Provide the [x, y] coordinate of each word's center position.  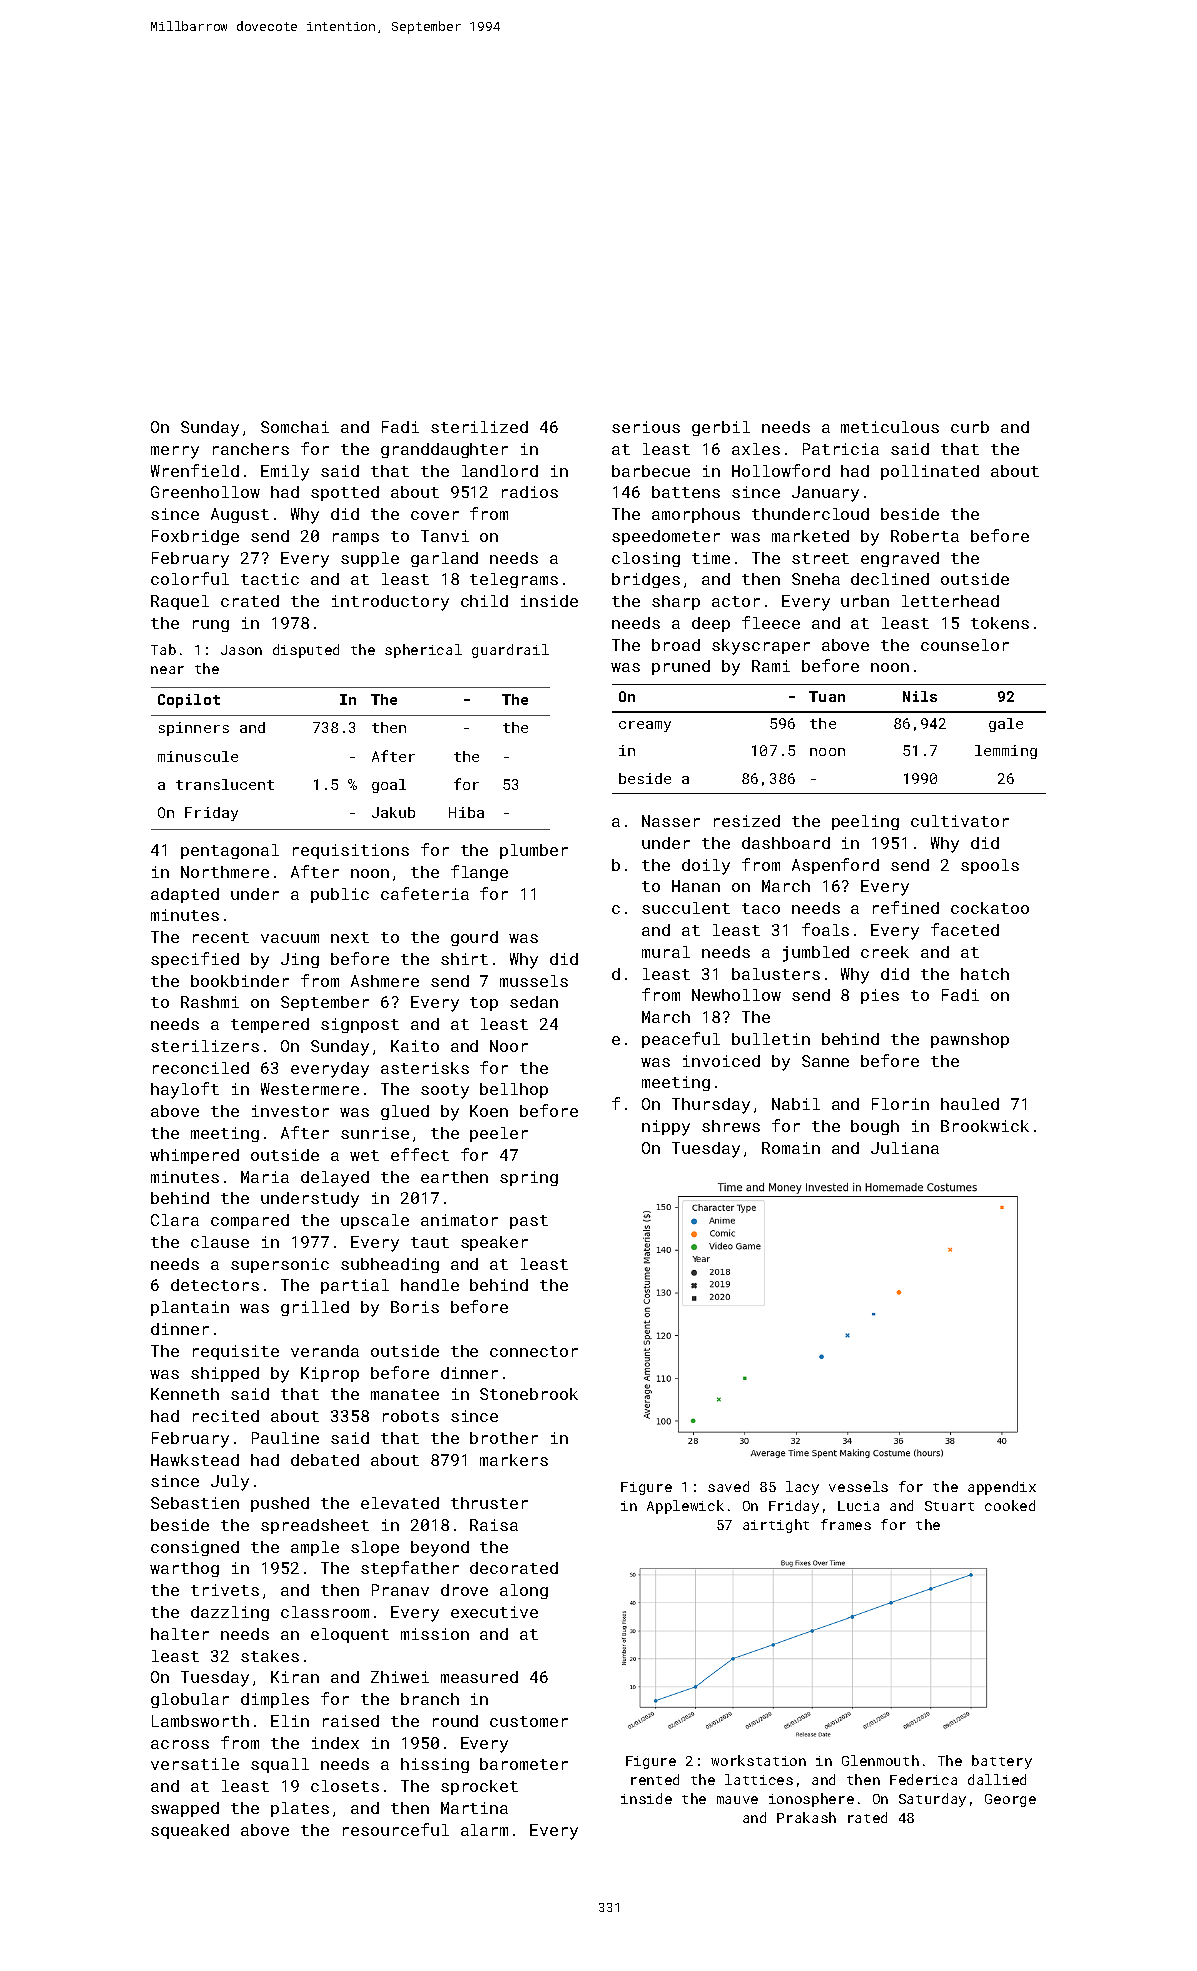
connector [534, 1351]
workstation [758, 1760]
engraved [900, 559]
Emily [285, 473]
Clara [175, 1220]
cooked [1010, 1505]
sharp [676, 602]
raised [351, 1721]
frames [846, 1524]
